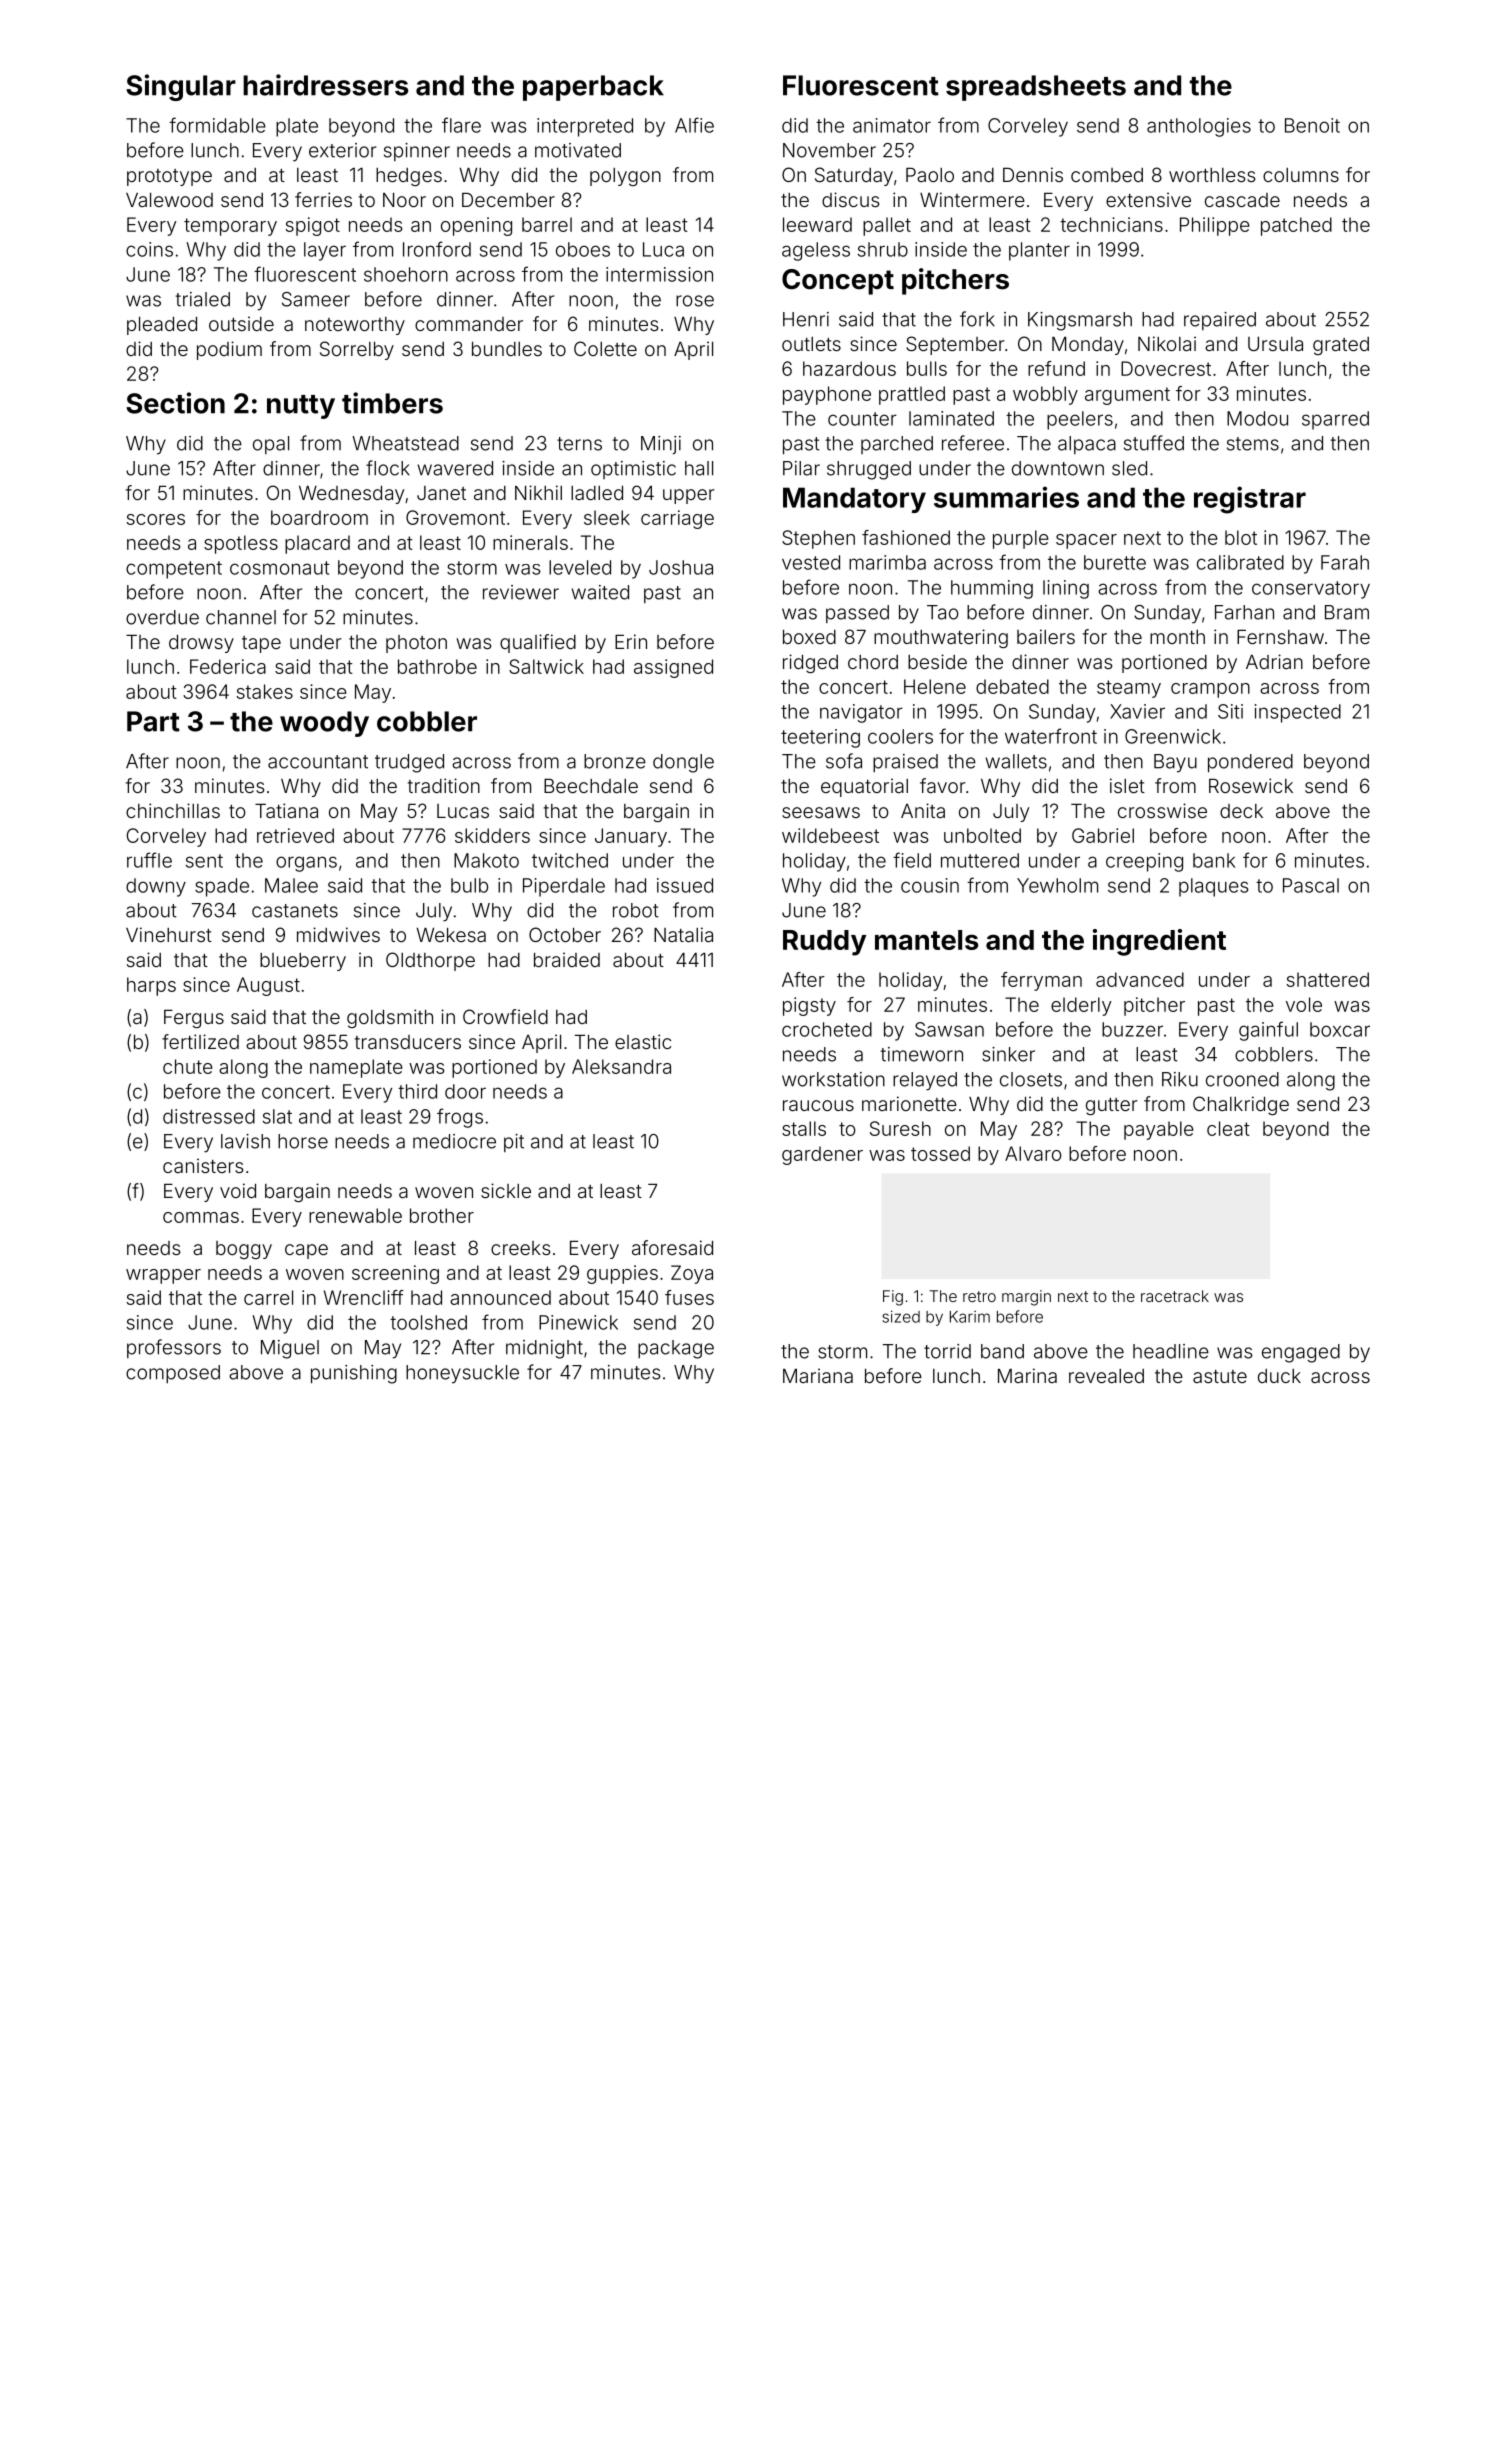 The height and width of the screenshot is (2464, 1496). What do you see at coordinates (827, 395) in the screenshot?
I see `payphone` at bounding box center [827, 395].
